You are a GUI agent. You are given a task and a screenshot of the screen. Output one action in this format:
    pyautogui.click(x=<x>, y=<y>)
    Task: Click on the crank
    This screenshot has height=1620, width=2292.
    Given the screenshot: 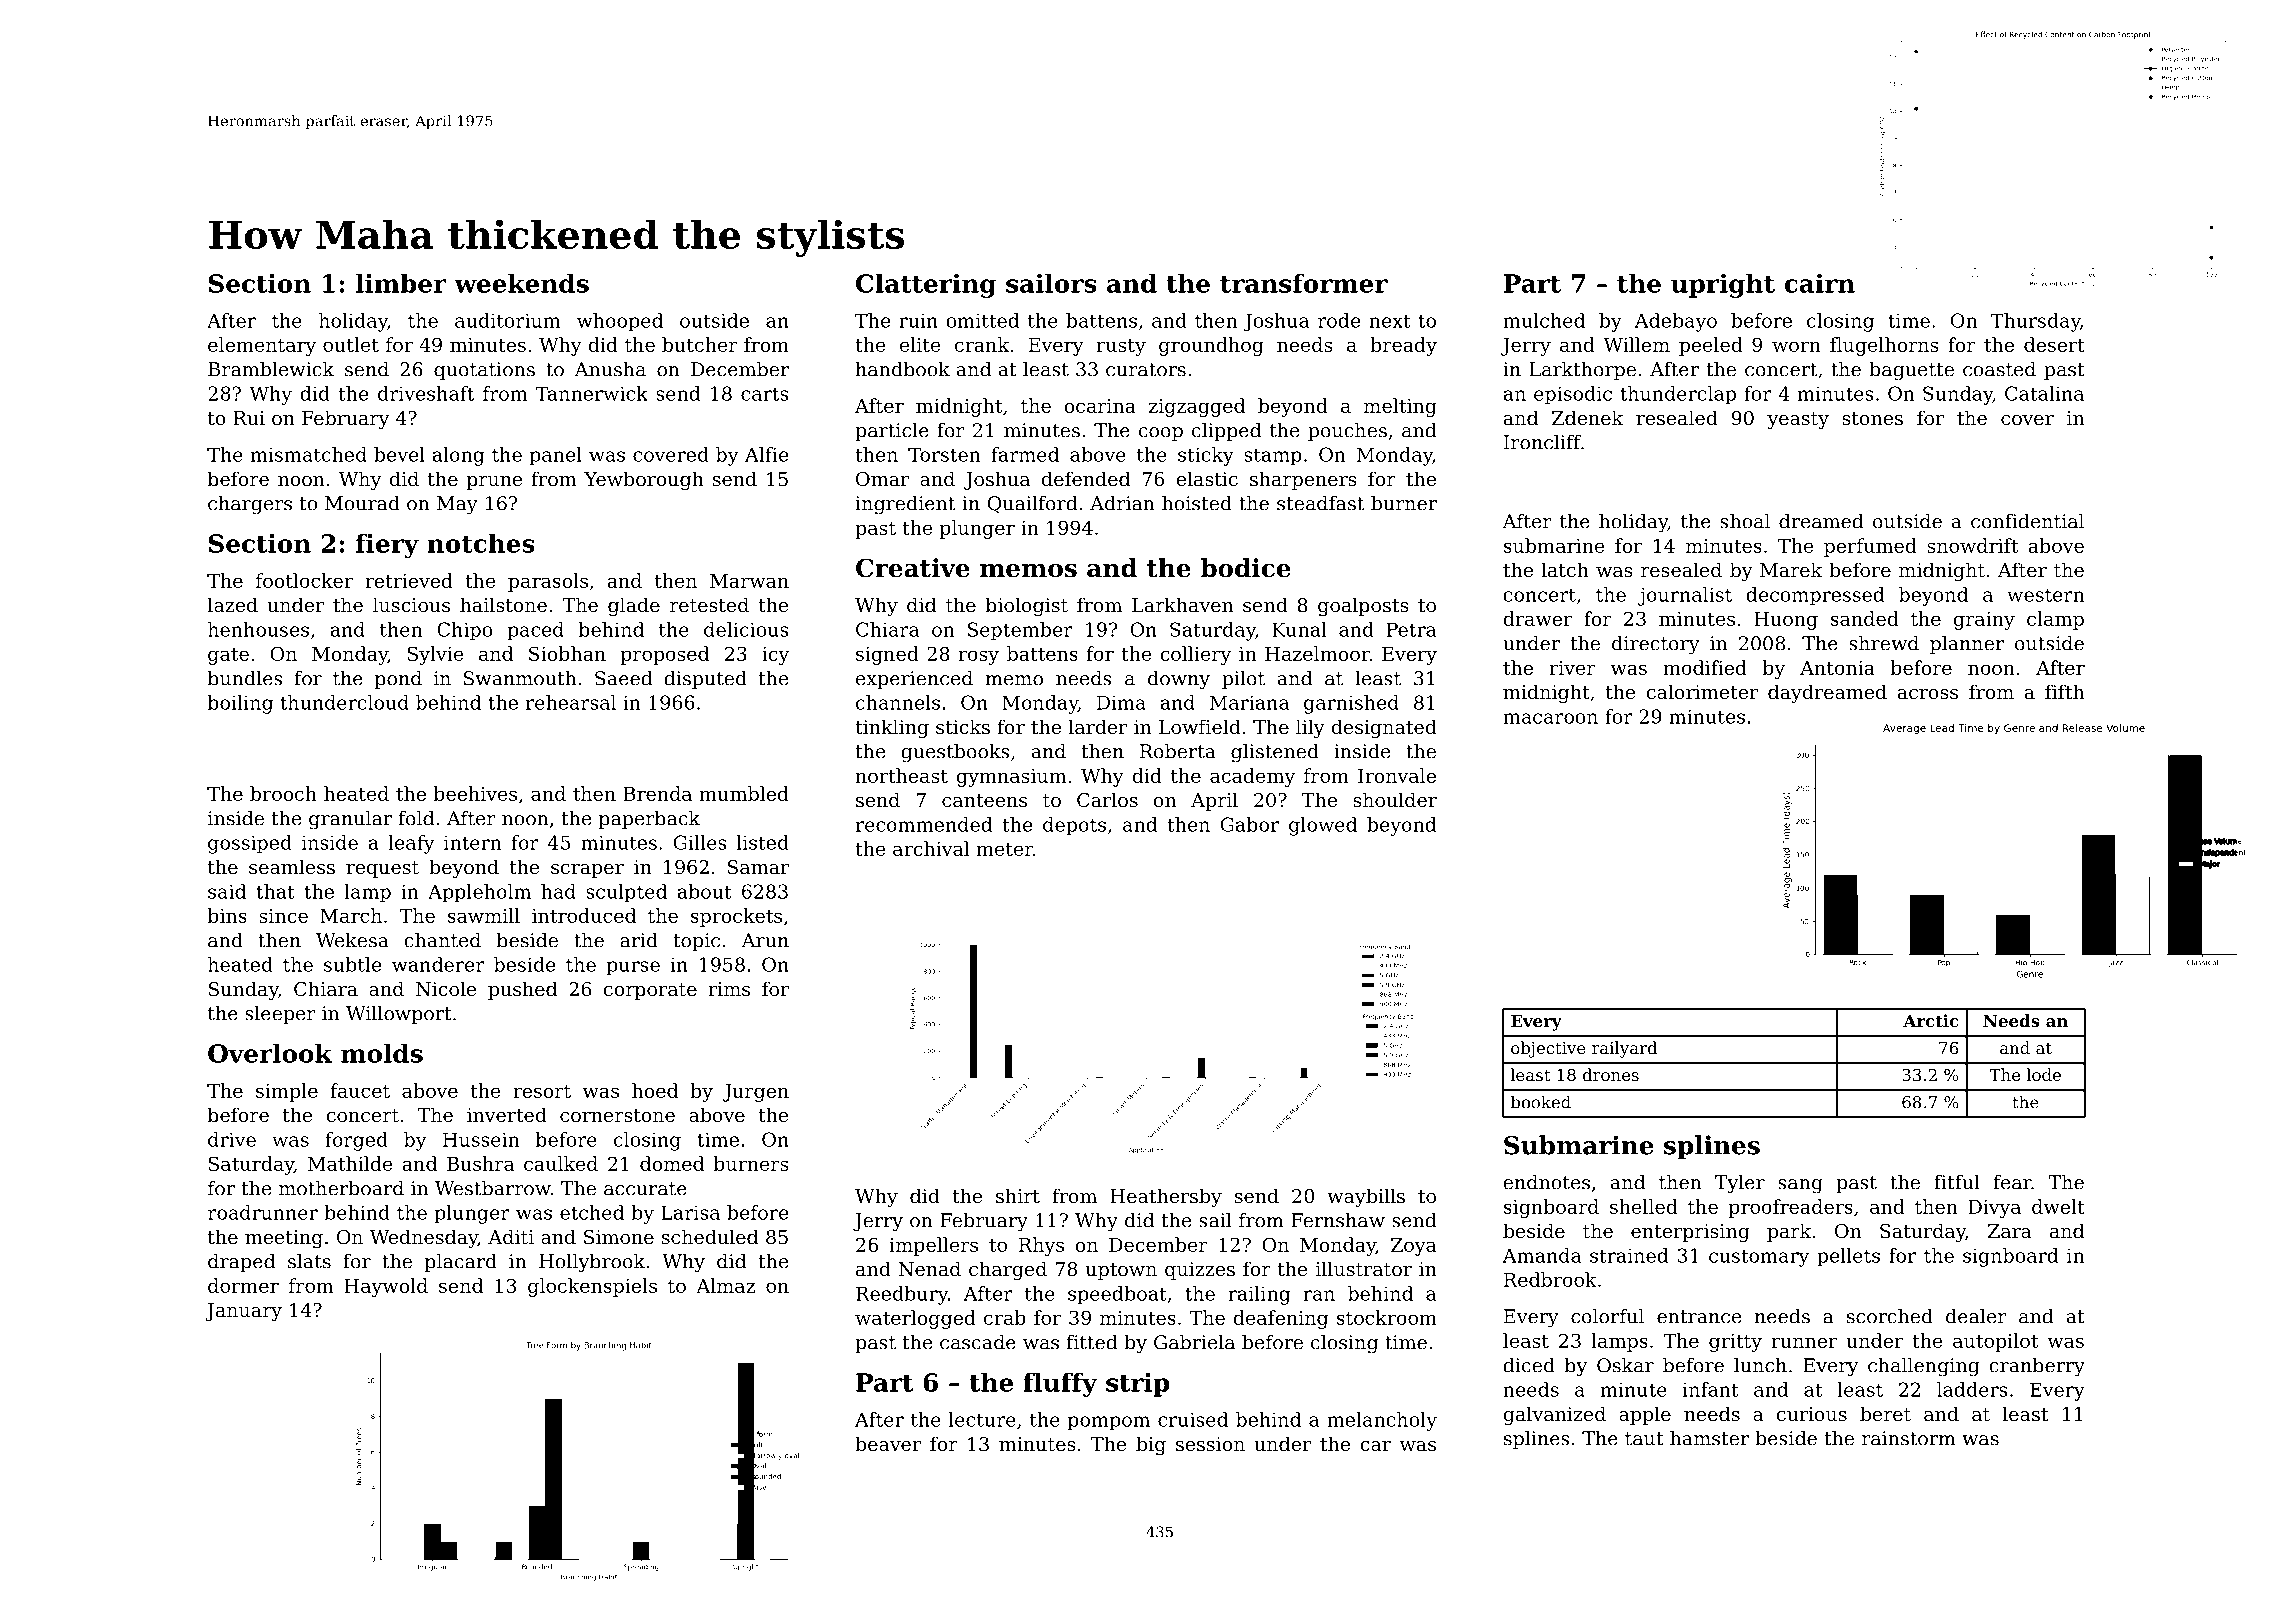 What is the action you would take?
    pyautogui.click(x=982, y=344)
